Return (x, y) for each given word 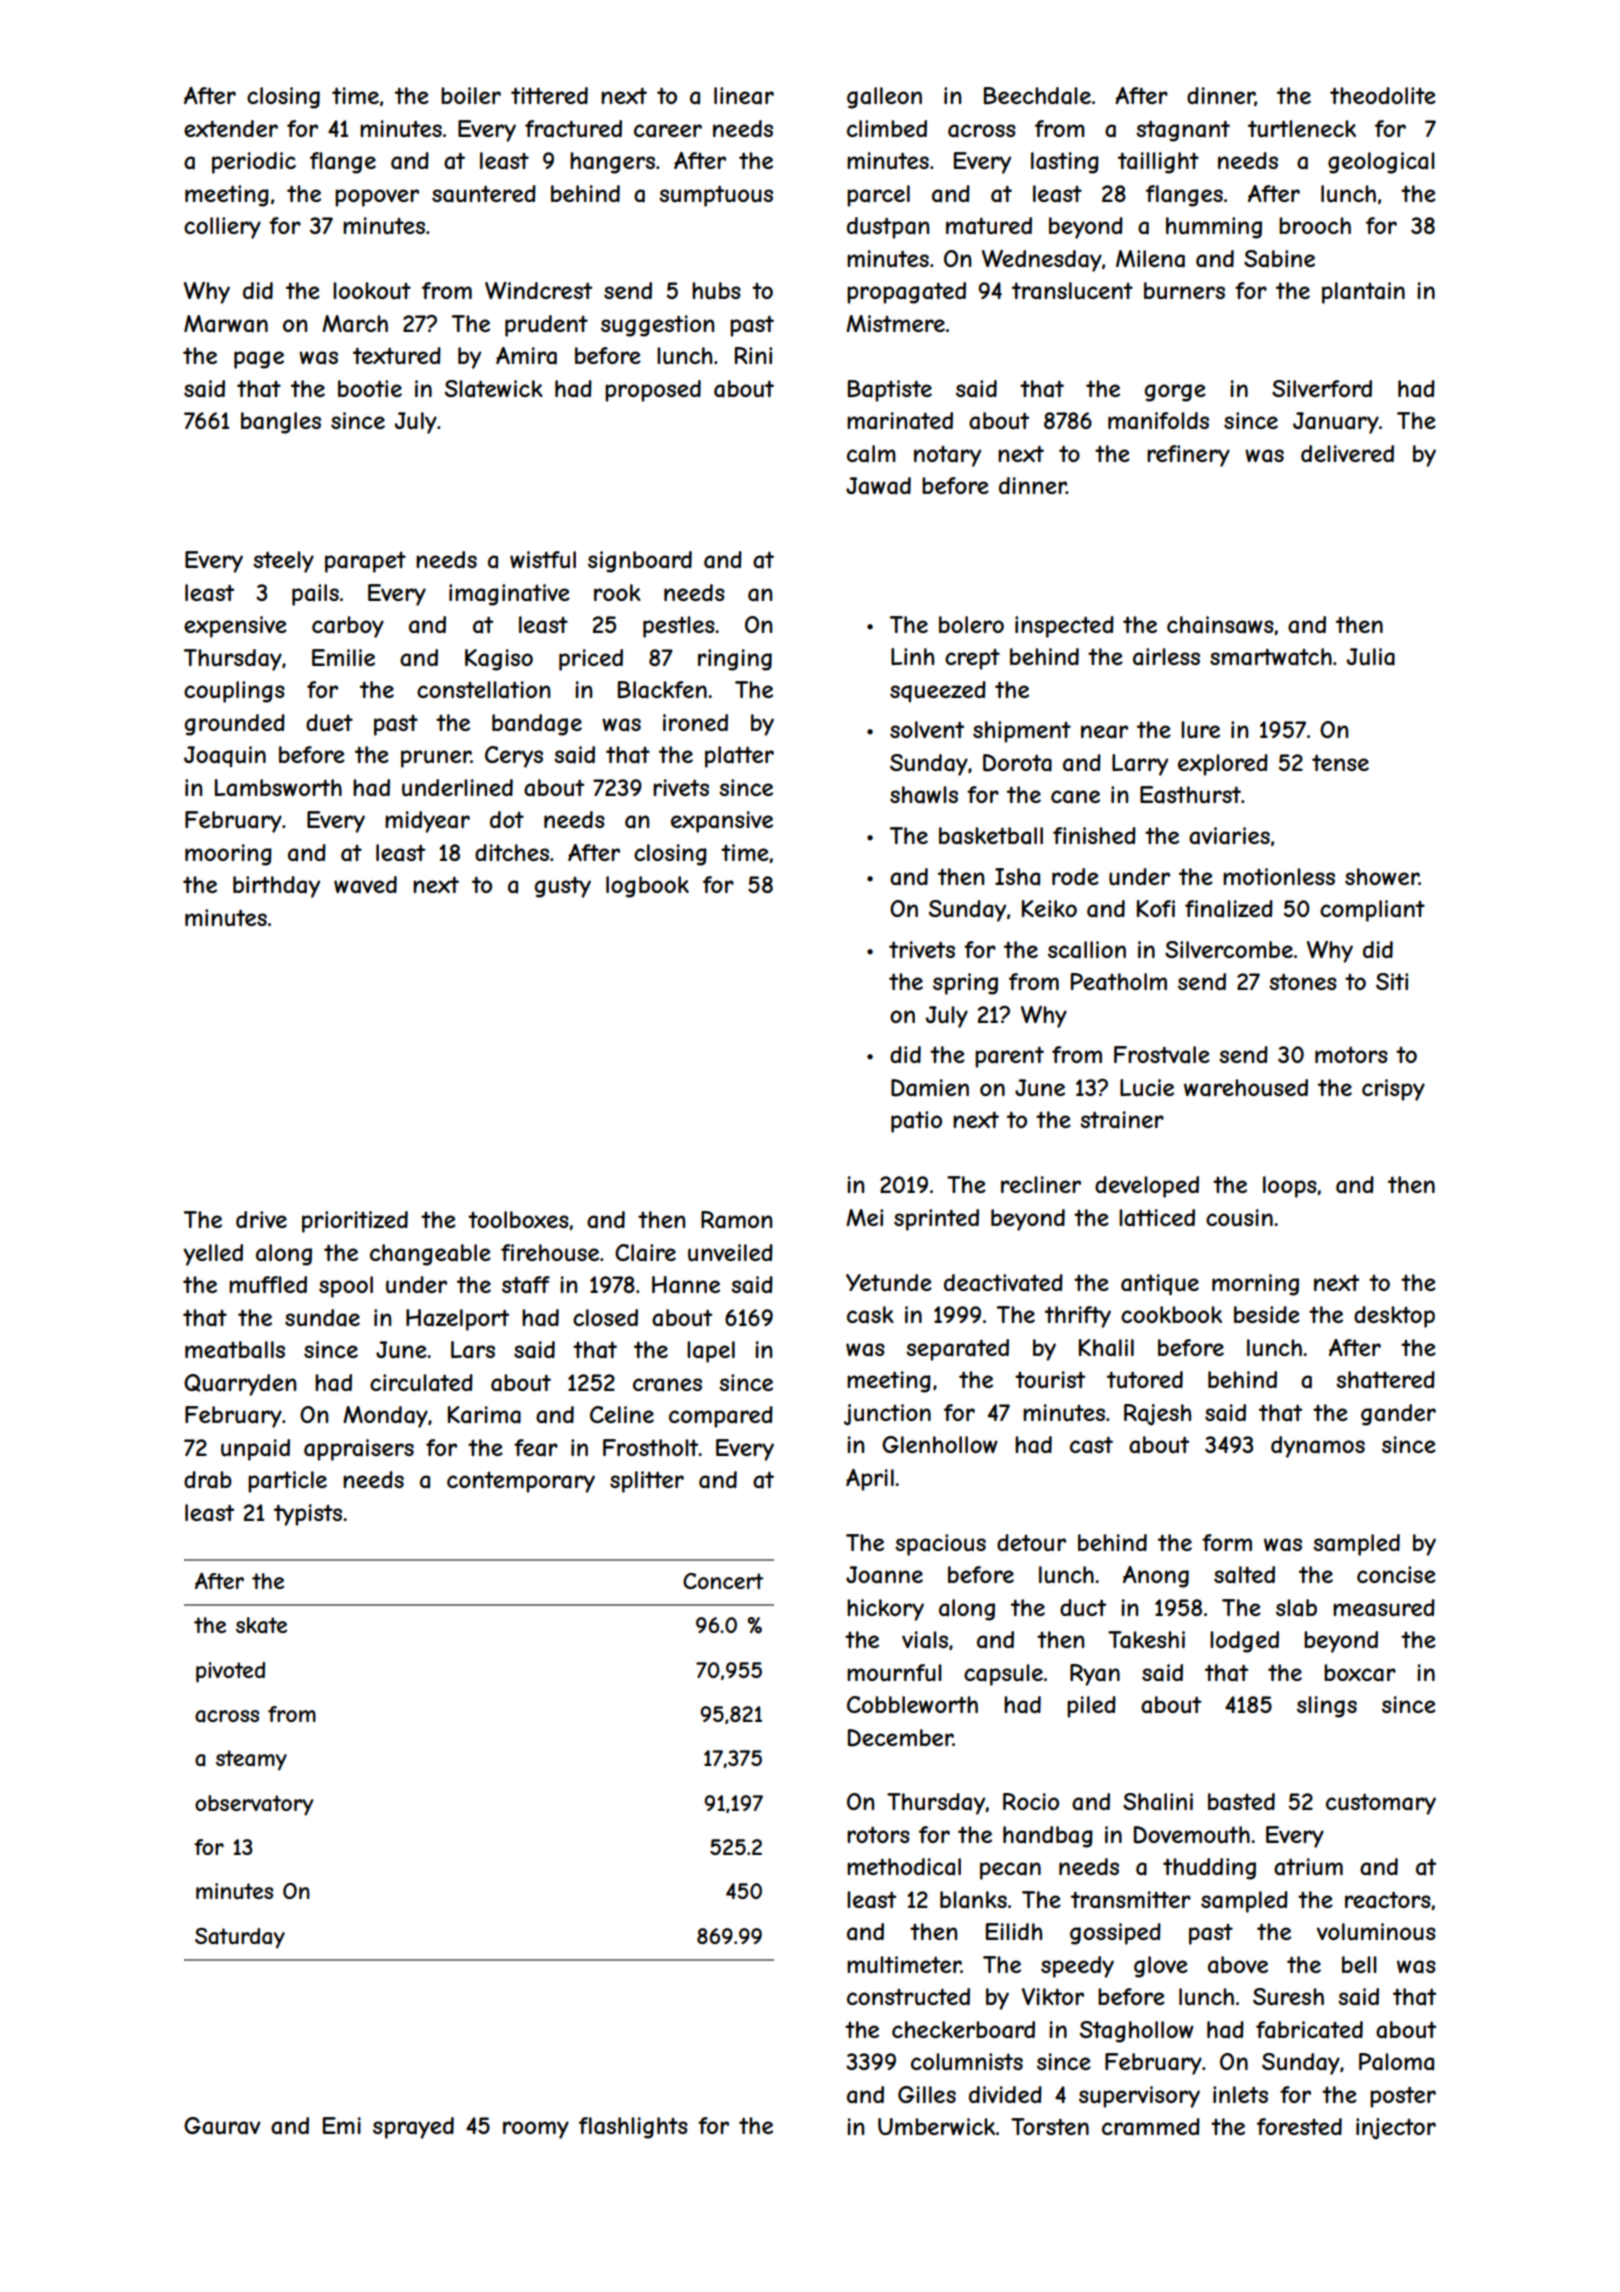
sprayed (413, 2128)
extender (231, 128)
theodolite (1383, 95)
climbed (887, 128)
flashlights (633, 2128)
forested (1299, 2126)
